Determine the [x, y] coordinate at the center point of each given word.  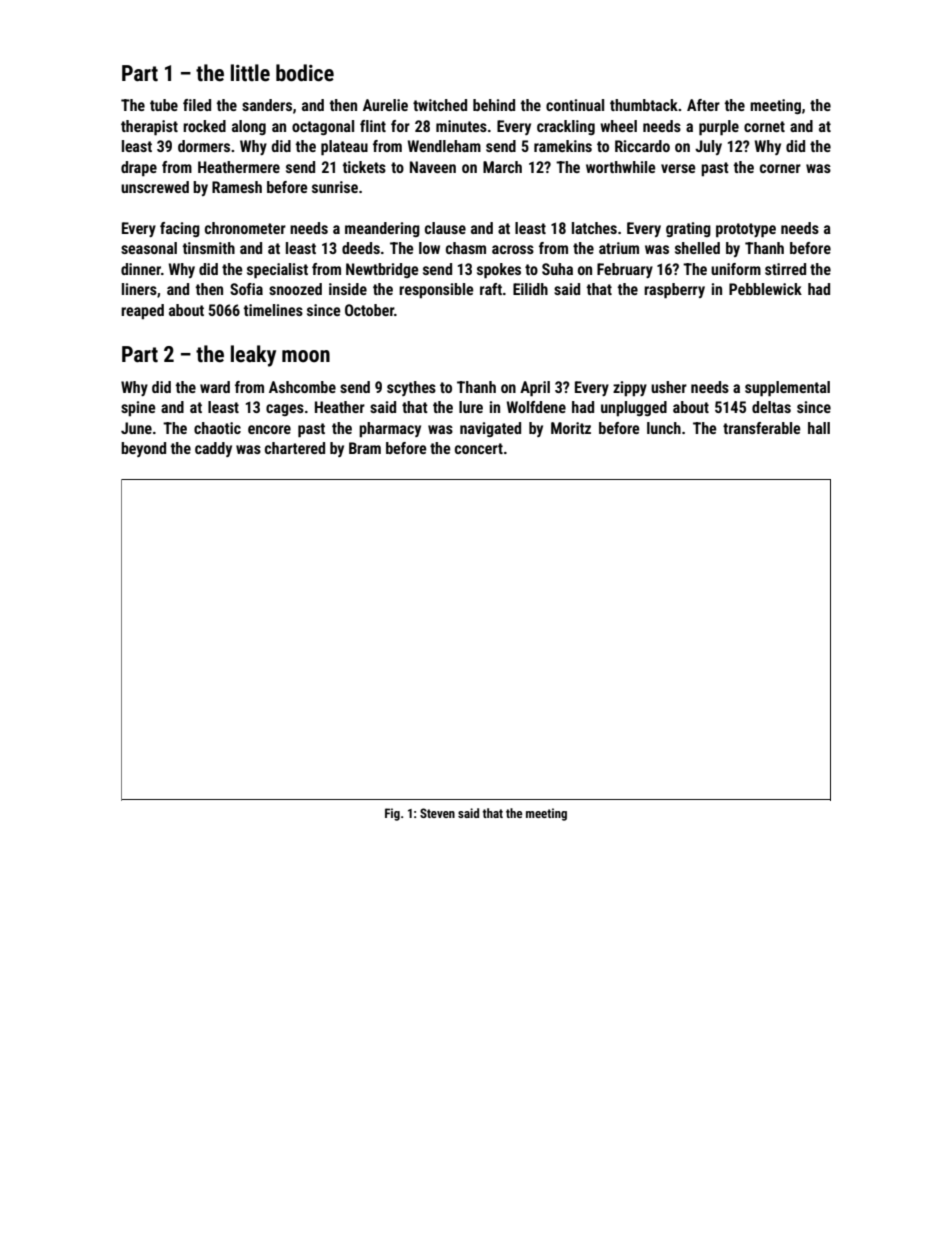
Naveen [433, 167]
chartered [295, 448]
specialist [277, 271]
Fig [392, 814]
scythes [411, 388]
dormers [204, 146]
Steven [437, 813]
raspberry [674, 291]
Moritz [571, 428]
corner [780, 168]
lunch [664, 428]
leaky [253, 356]
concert [479, 448]
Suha [557, 269]
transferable [762, 428]
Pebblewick [765, 289]
